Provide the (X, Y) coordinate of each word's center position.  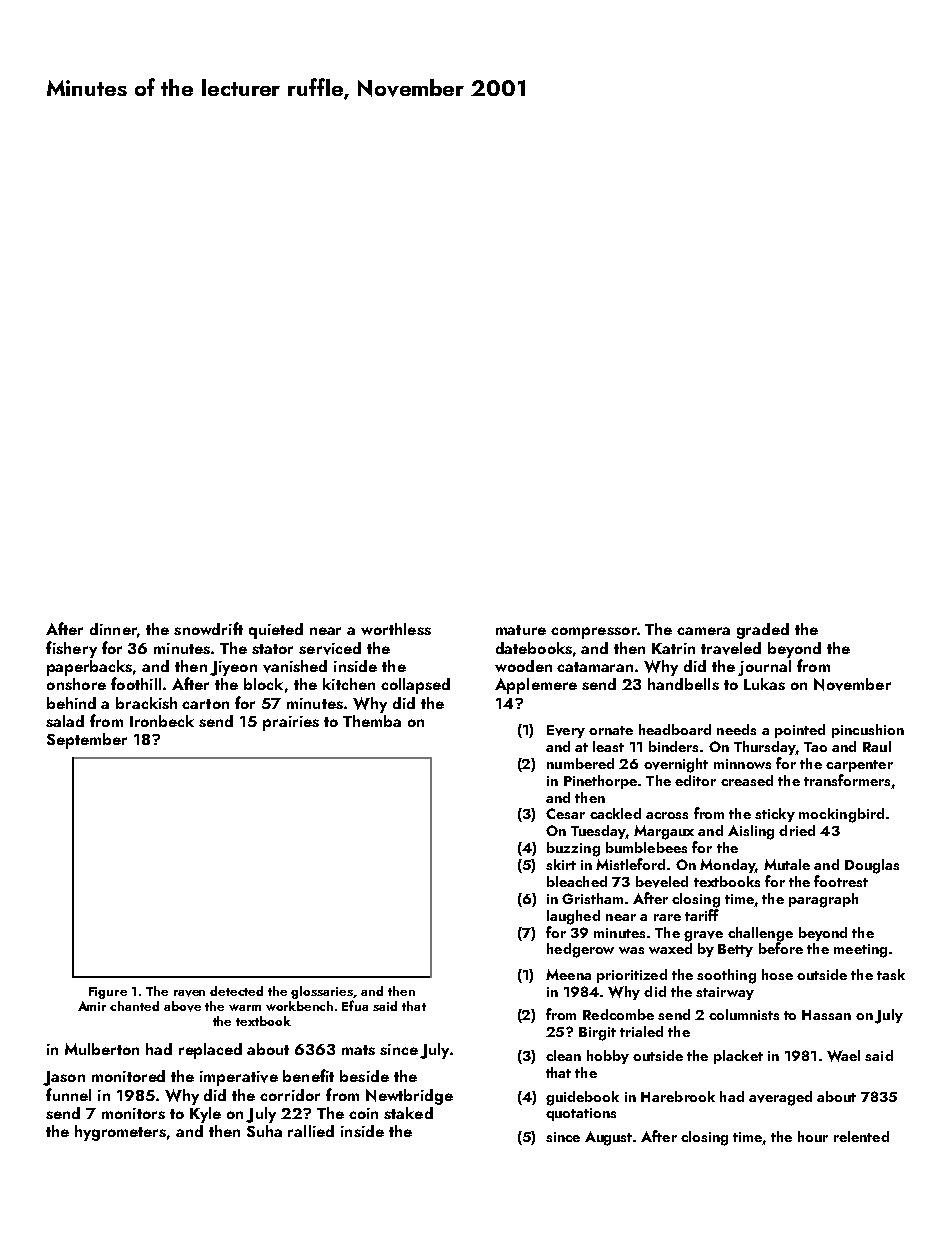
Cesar (565, 813)
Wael (843, 1056)
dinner (113, 629)
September (87, 741)
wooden (523, 666)
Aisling (751, 832)
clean (563, 1055)
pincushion (868, 731)
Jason (64, 1078)
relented (861, 1136)
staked (408, 1113)
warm (245, 1007)
